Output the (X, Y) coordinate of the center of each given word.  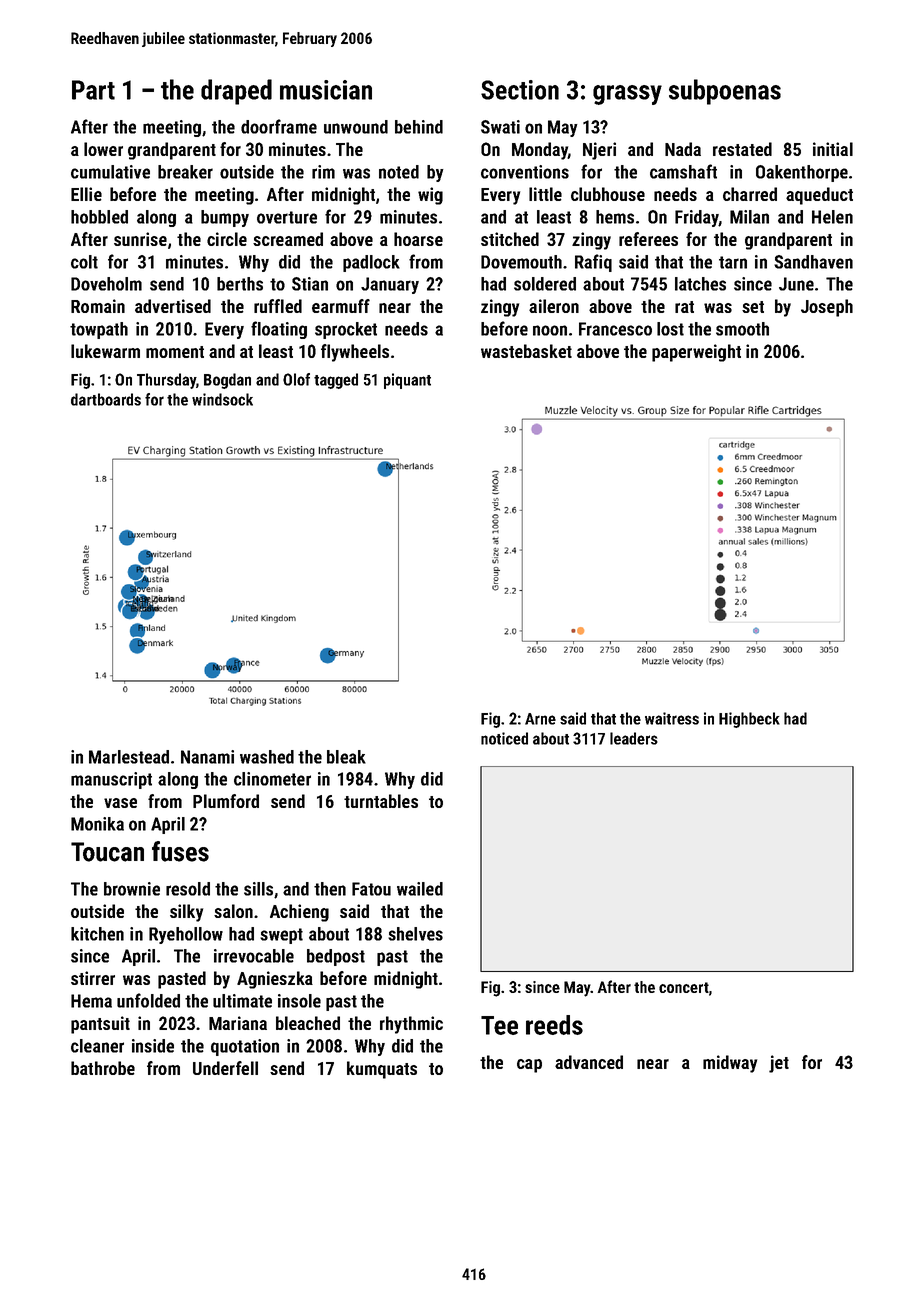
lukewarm (105, 351)
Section (520, 90)
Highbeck (749, 720)
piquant (407, 381)
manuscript (111, 780)
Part (93, 90)
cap (529, 1066)
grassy (627, 95)
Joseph (827, 308)
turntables (381, 801)
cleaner (97, 1046)
